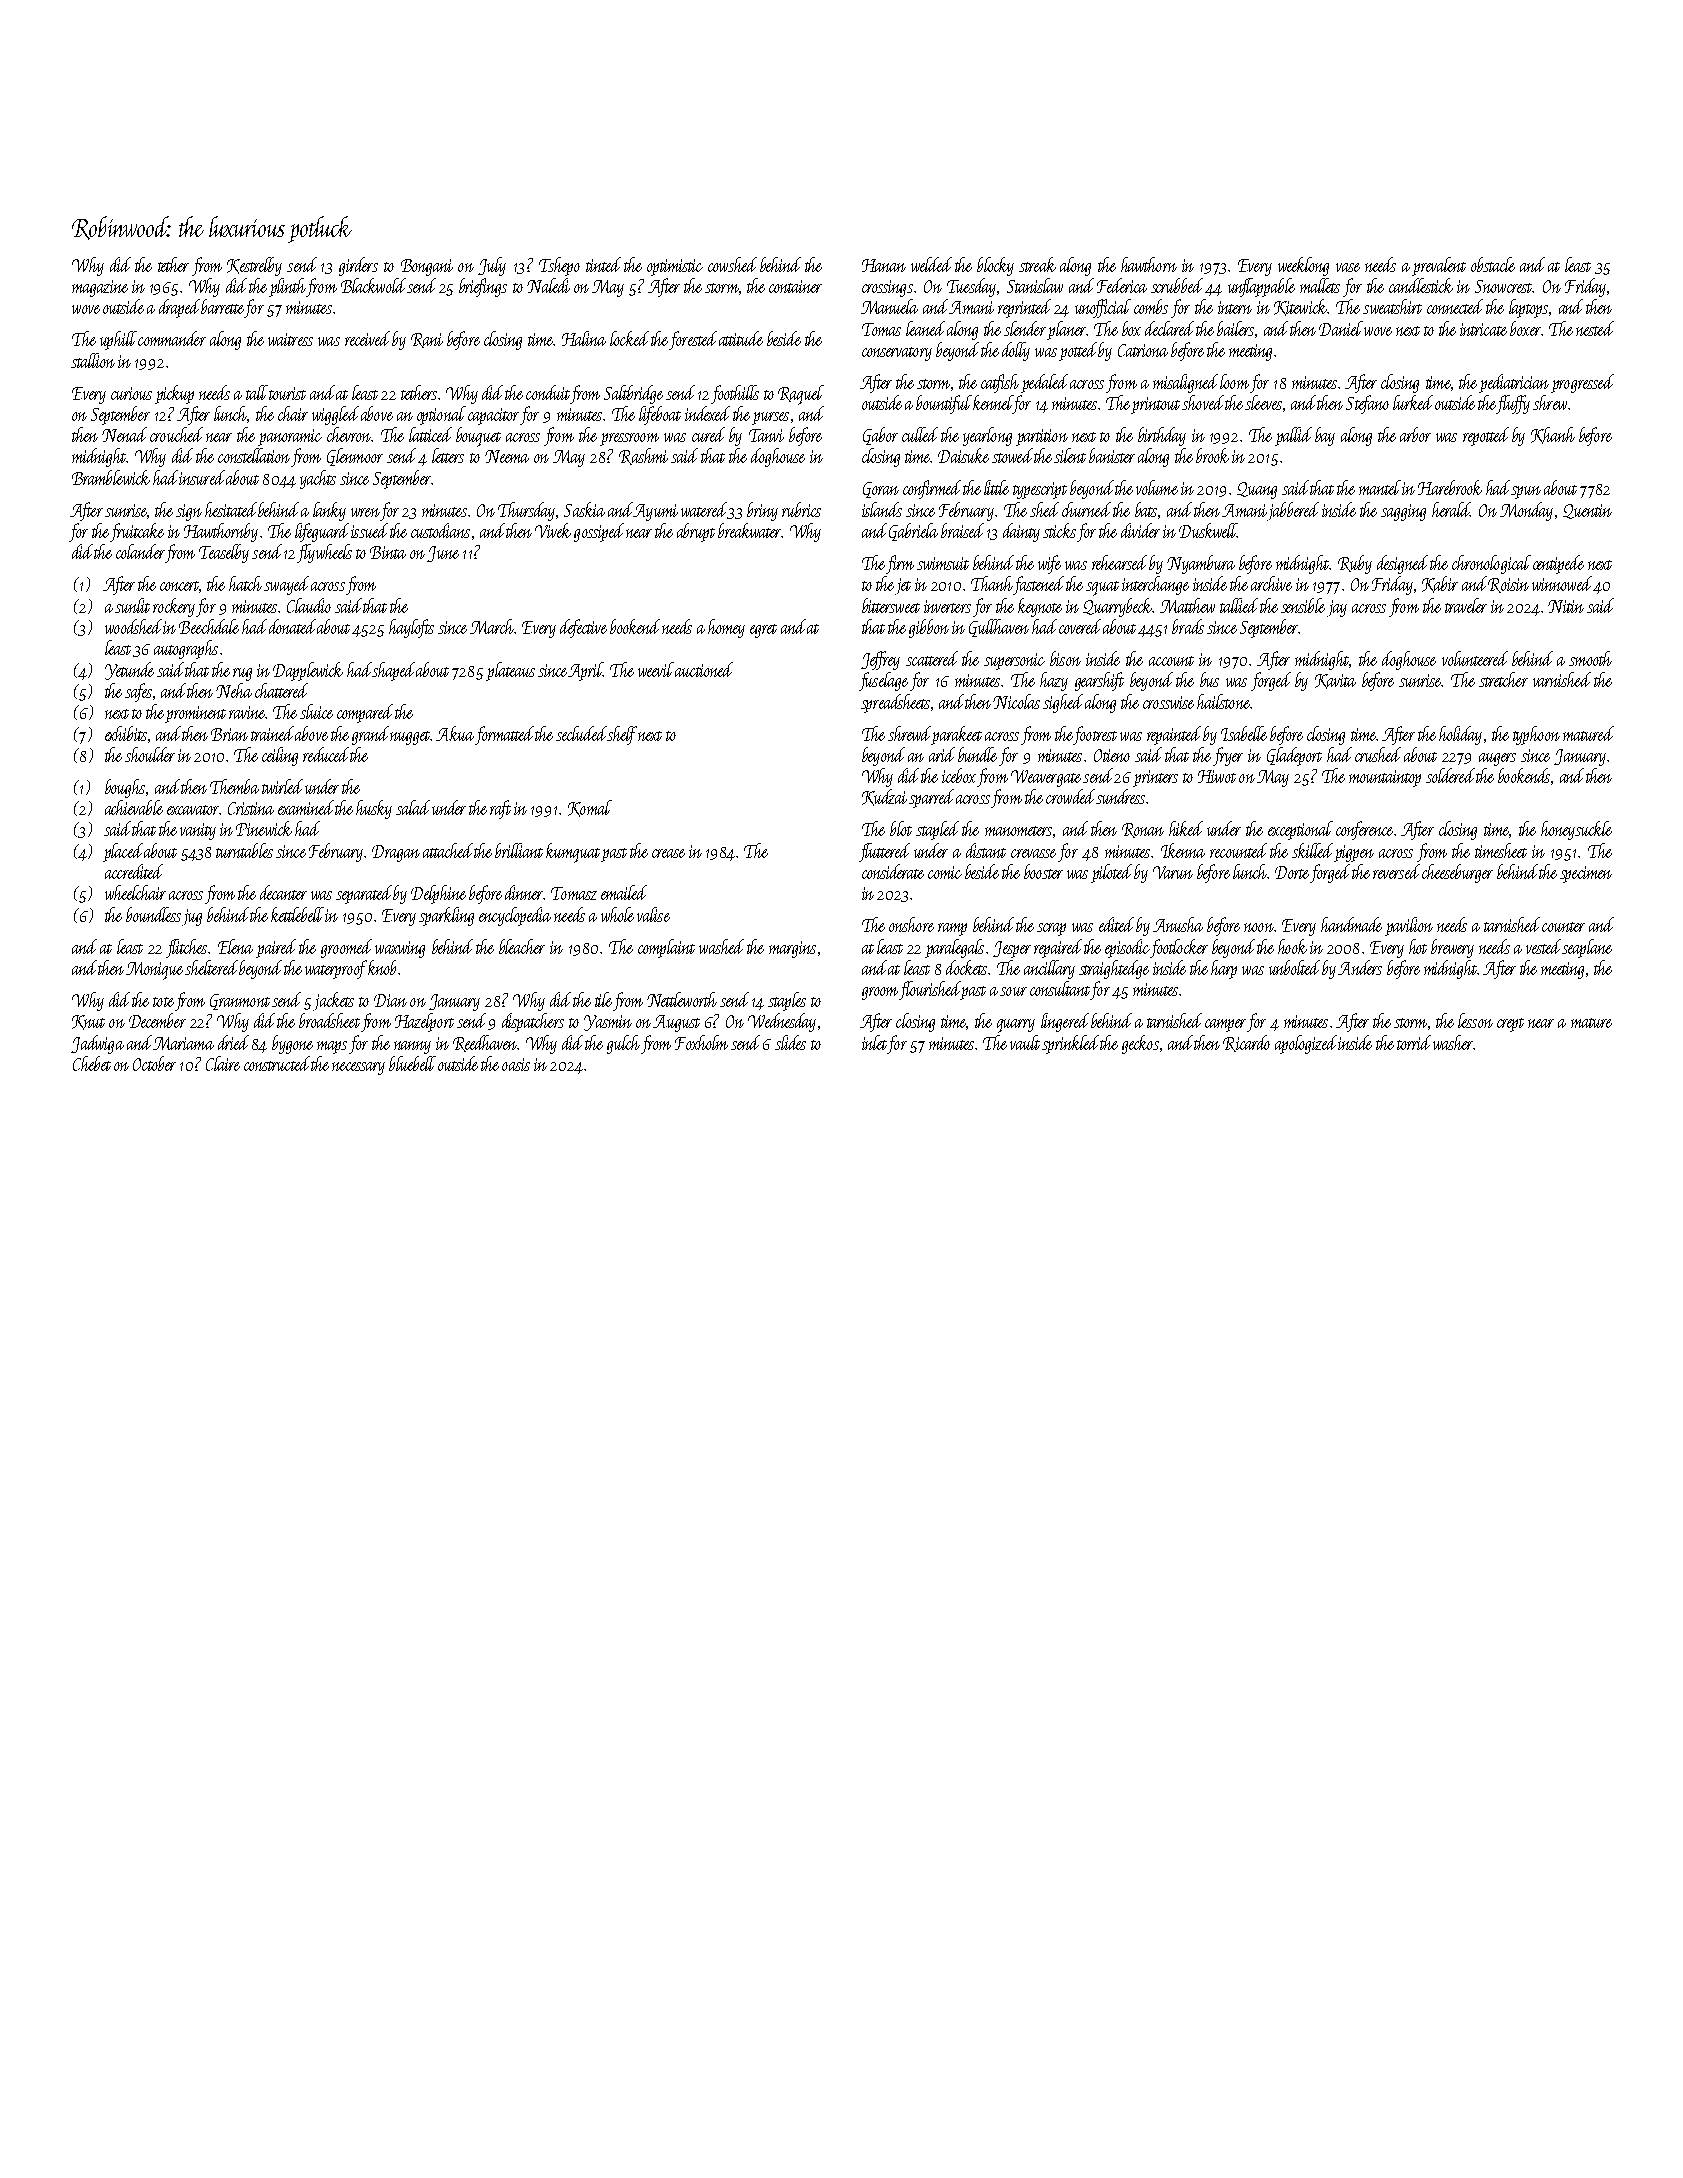  I want to click on hailstone, so click(1223, 701).
